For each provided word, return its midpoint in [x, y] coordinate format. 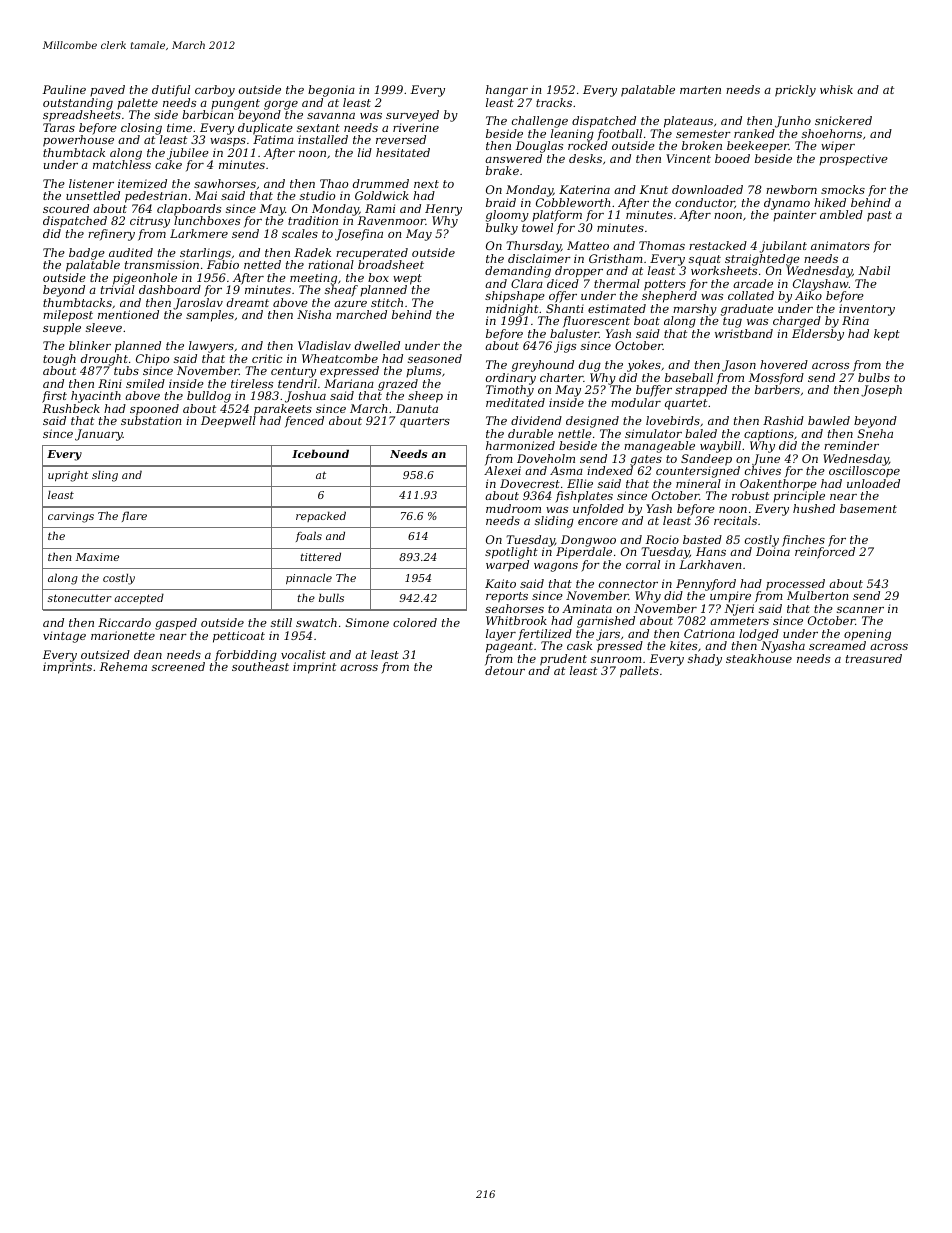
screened [178, 666]
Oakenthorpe [778, 485]
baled [701, 433]
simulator [653, 433]
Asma [566, 470]
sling [105, 476]
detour [505, 670]
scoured [66, 208]
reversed [401, 139]
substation [151, 420]
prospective [853, 160]
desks [585, 158]
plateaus [688, 122]
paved [107, 91]
